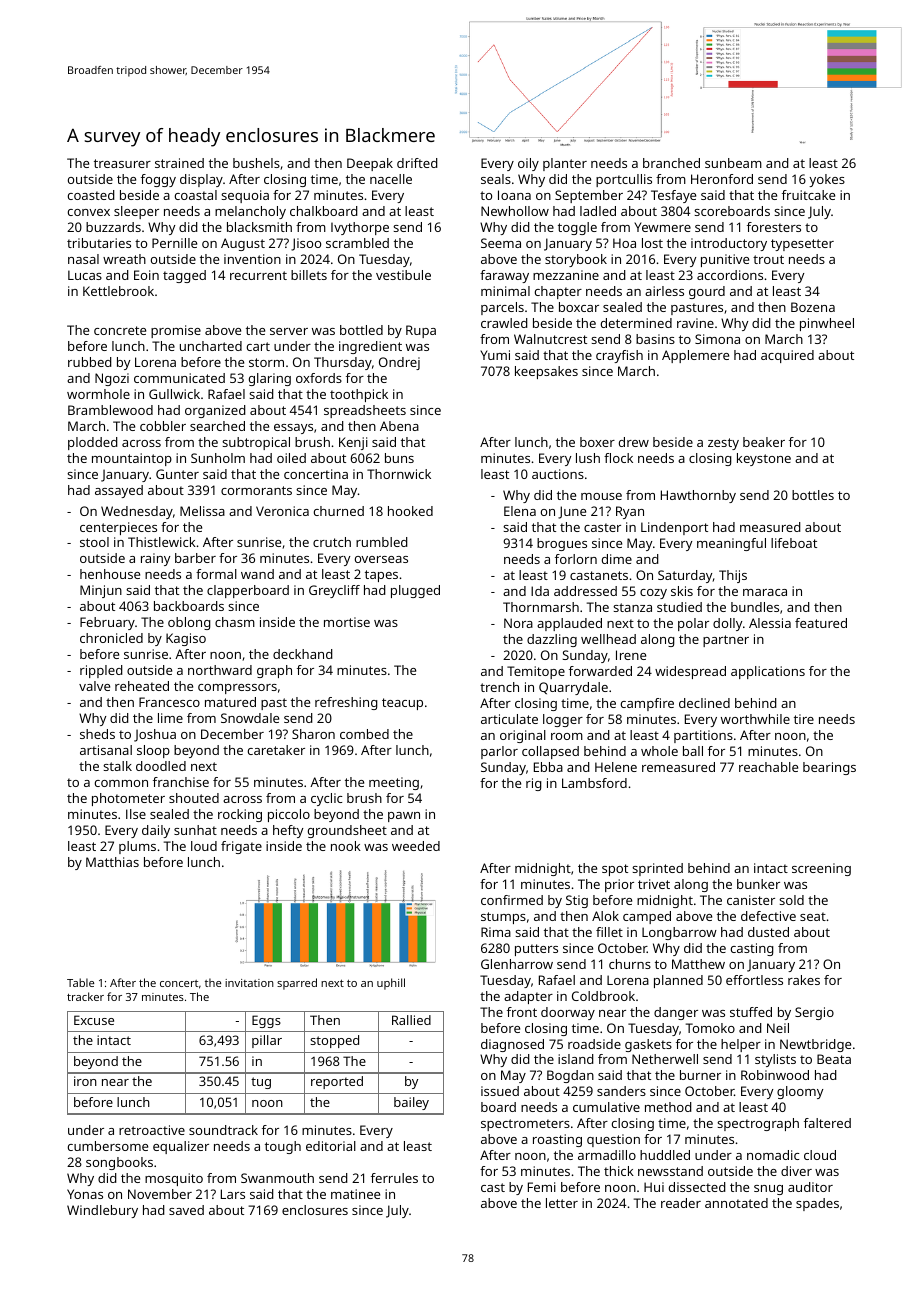 The image size is (924, 1308). Describe the element at coordinates (693, 624) in the screenshot. I see `polar` at that location.
